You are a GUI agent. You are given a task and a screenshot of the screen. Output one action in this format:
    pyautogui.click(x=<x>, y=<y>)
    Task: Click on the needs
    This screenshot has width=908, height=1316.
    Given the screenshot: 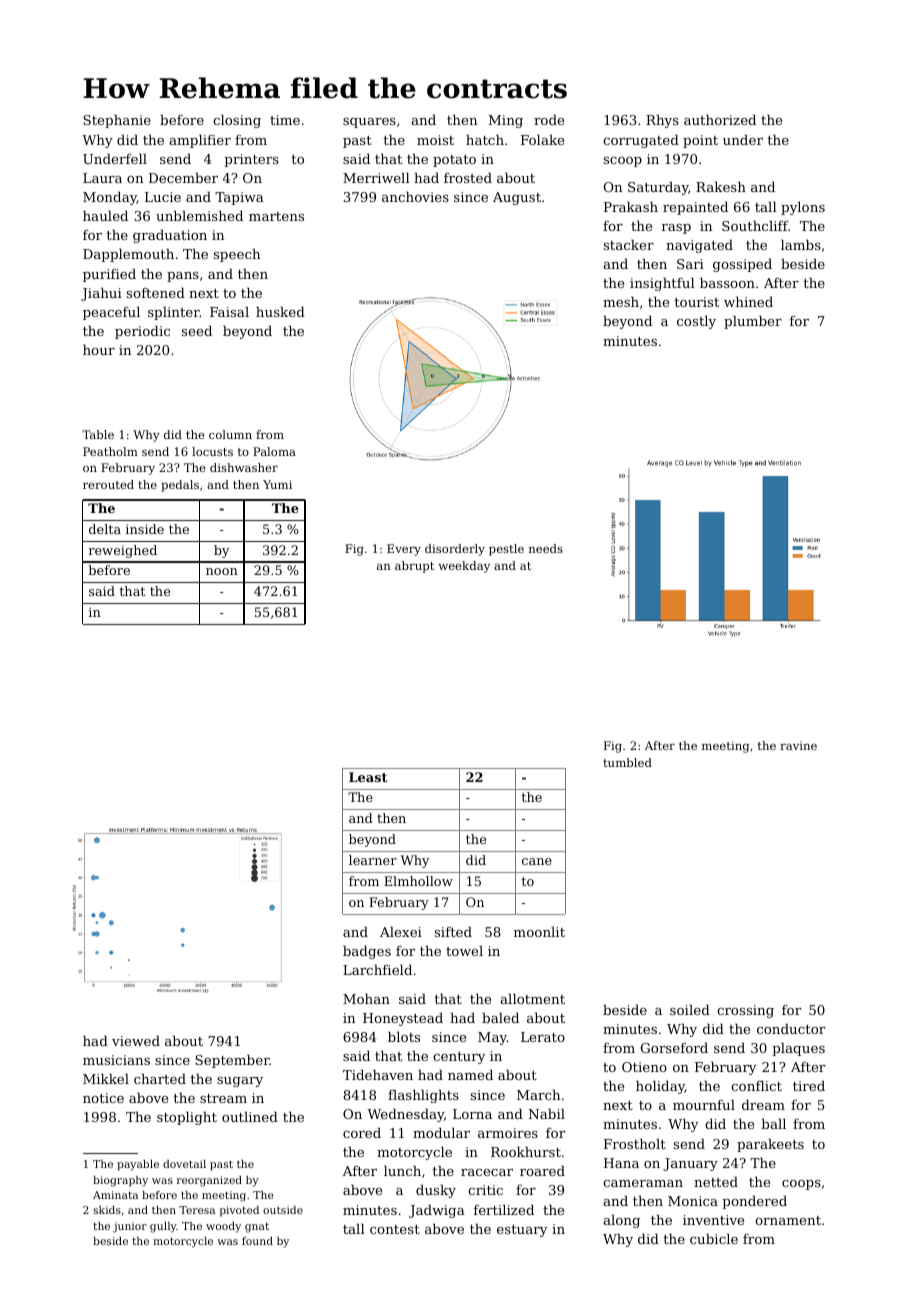 What is the action you would take?
    pyautogui.click(x=546, y=548)
